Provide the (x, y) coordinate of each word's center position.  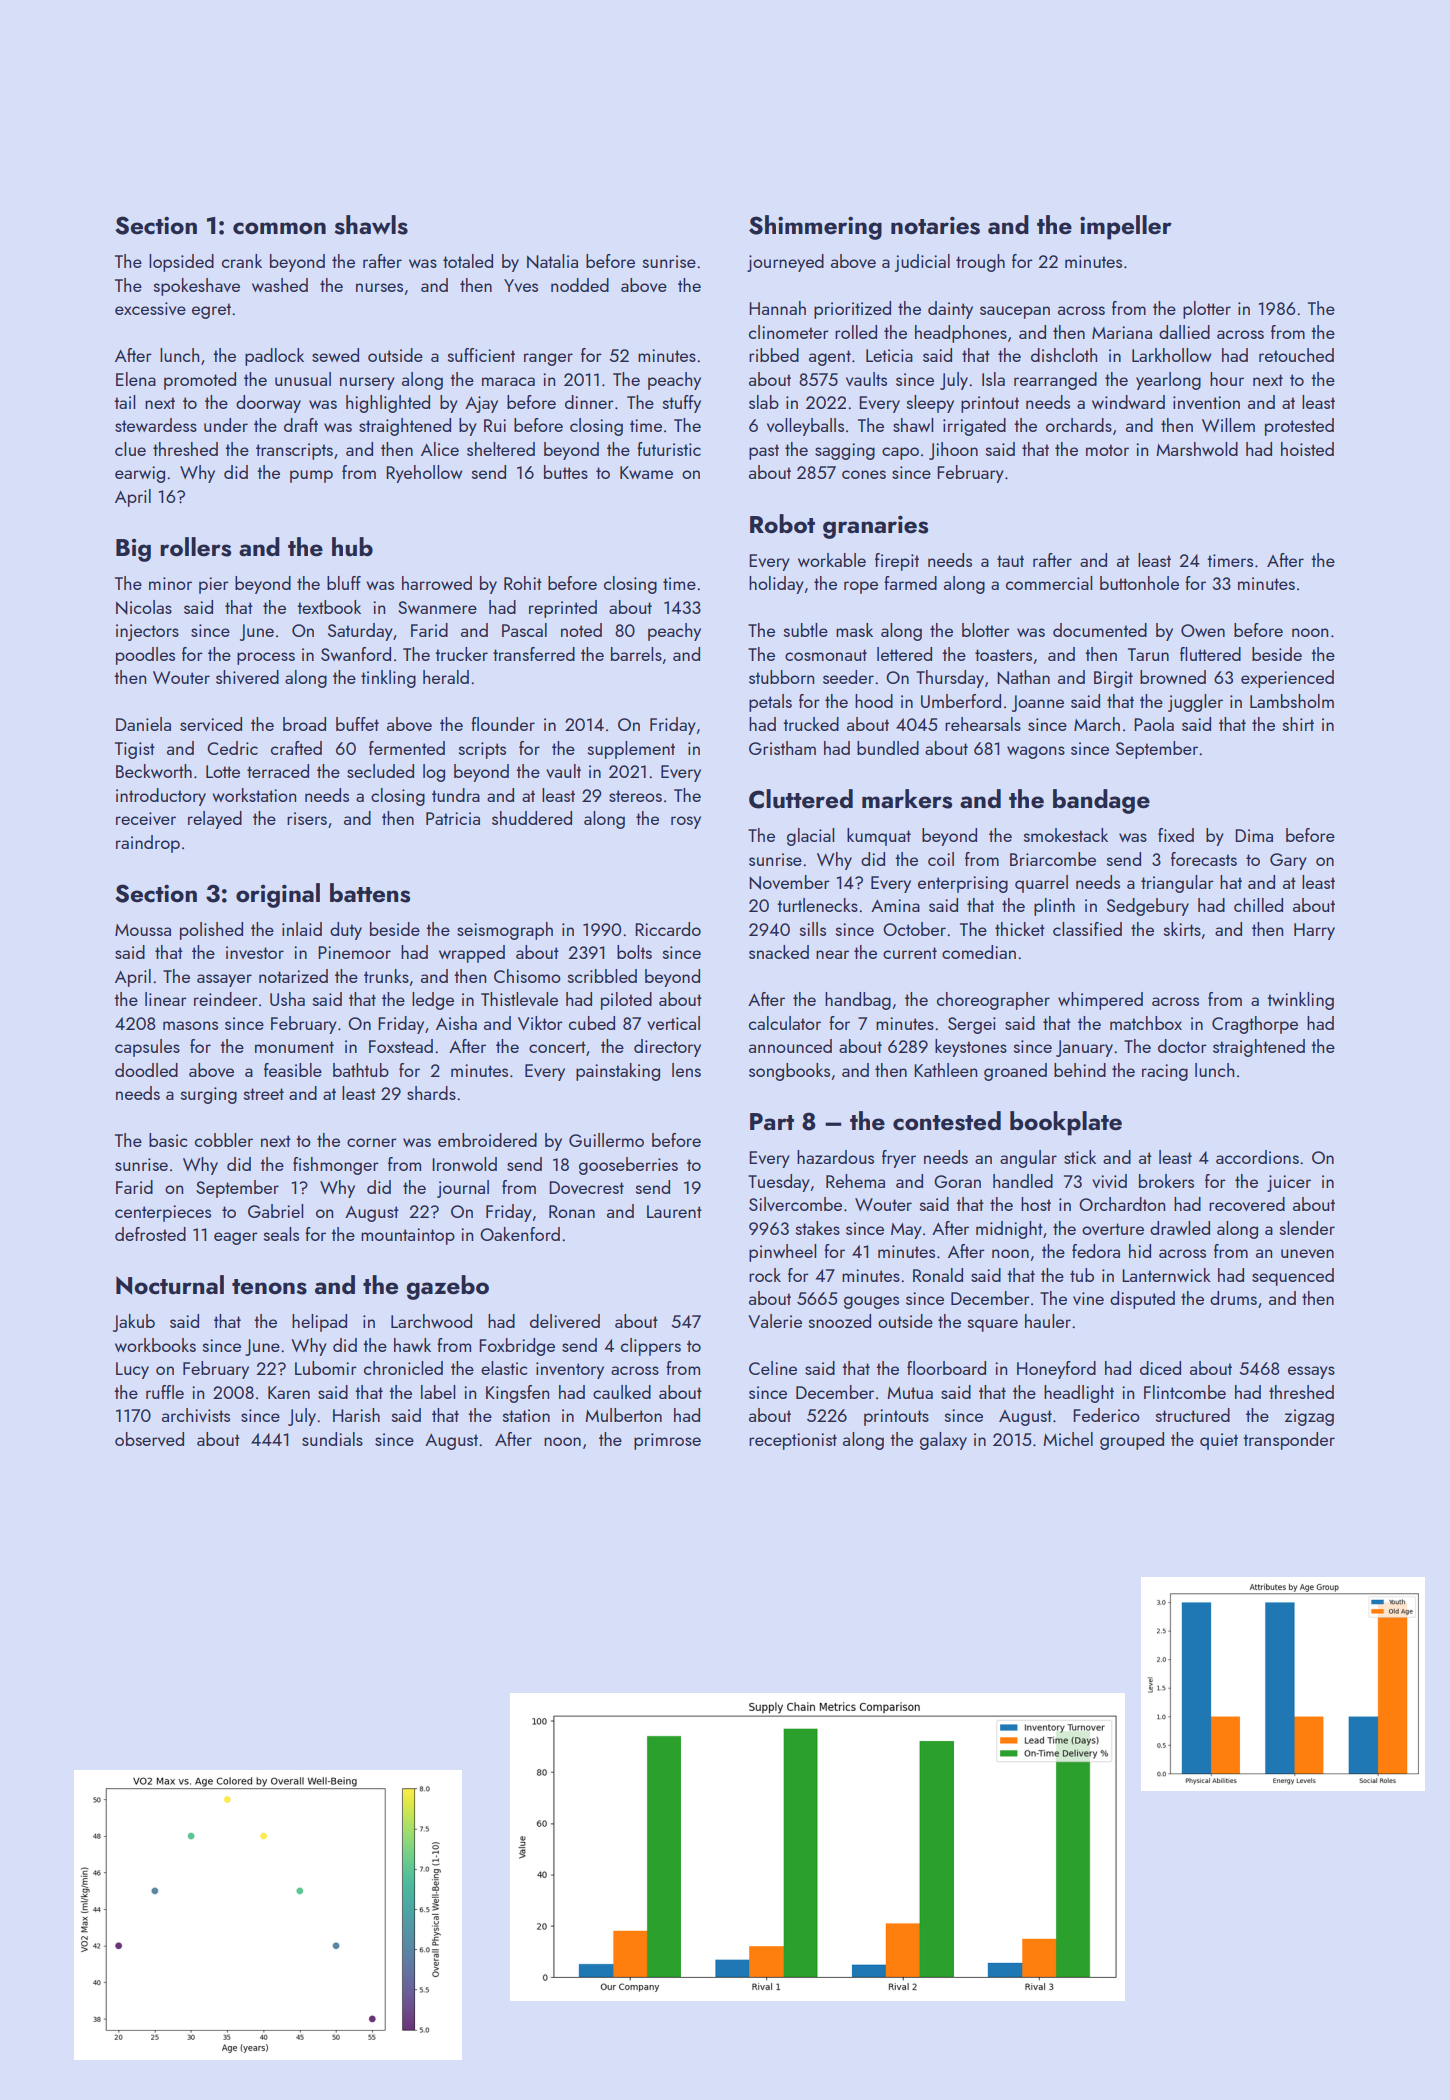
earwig (140, 474)
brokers (1166, 1181)
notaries (935, 226)
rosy (686, 822)
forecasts (1204, 859)
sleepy (930, 404)
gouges (871, 1302)
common (279, 228)
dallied (1184, 332)
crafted (296, 748)
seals (281, 1234)
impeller (1126, 227)
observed (149, 1439)
